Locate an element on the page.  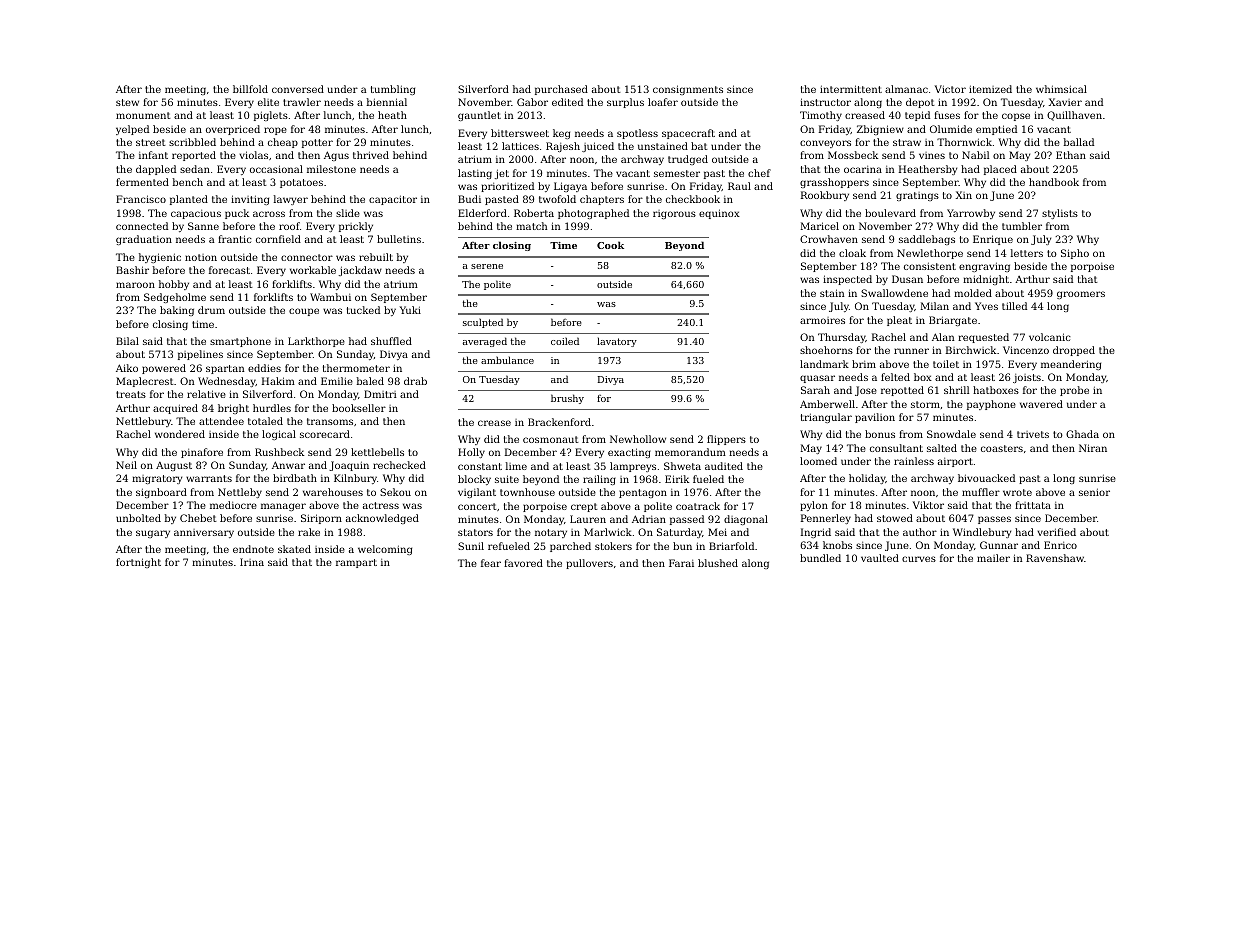
tumbler is located at coordinates (1022, 226).
